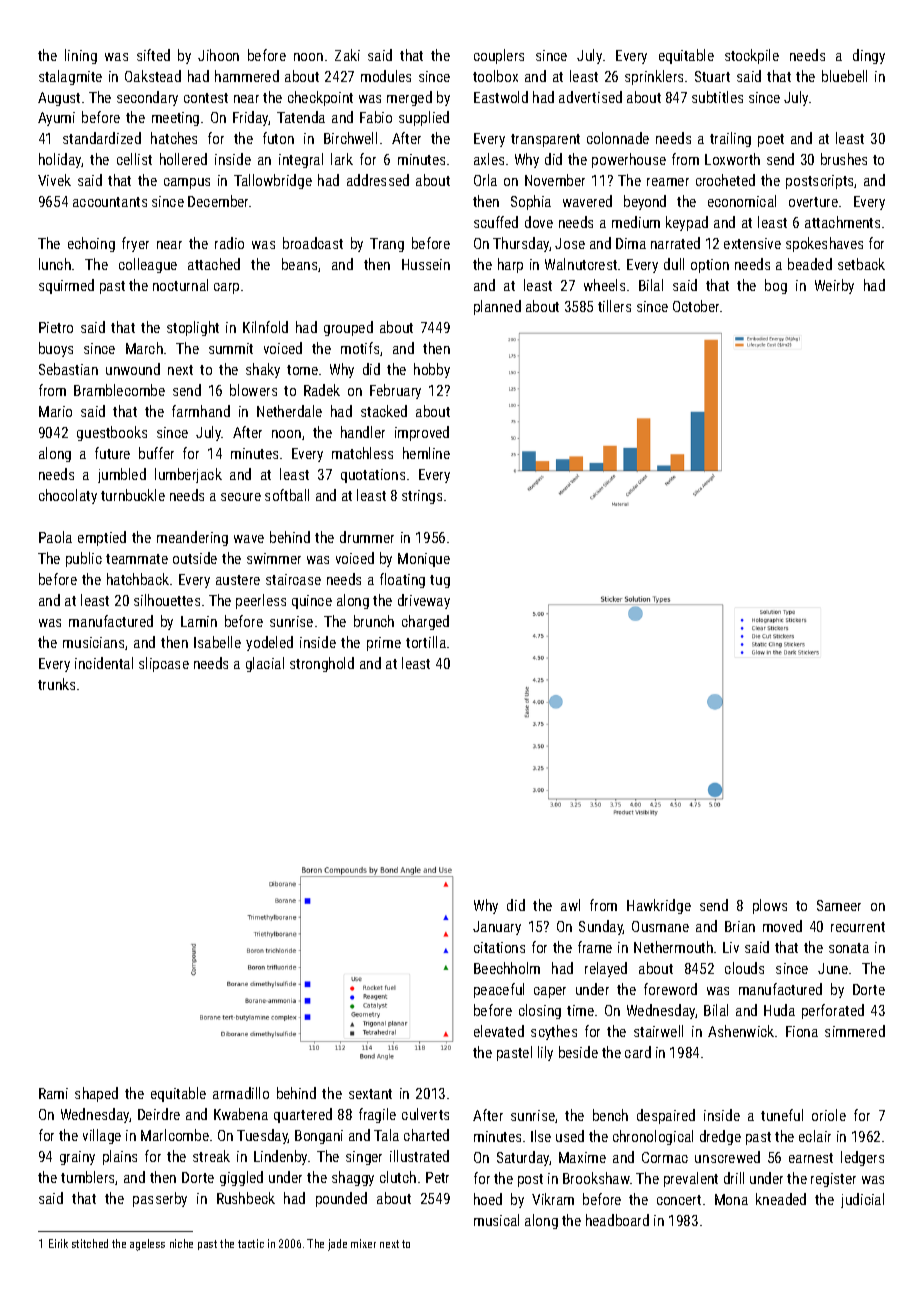 The image size is (924, 1308). I want to click on tactic, so click(251, 1243).
